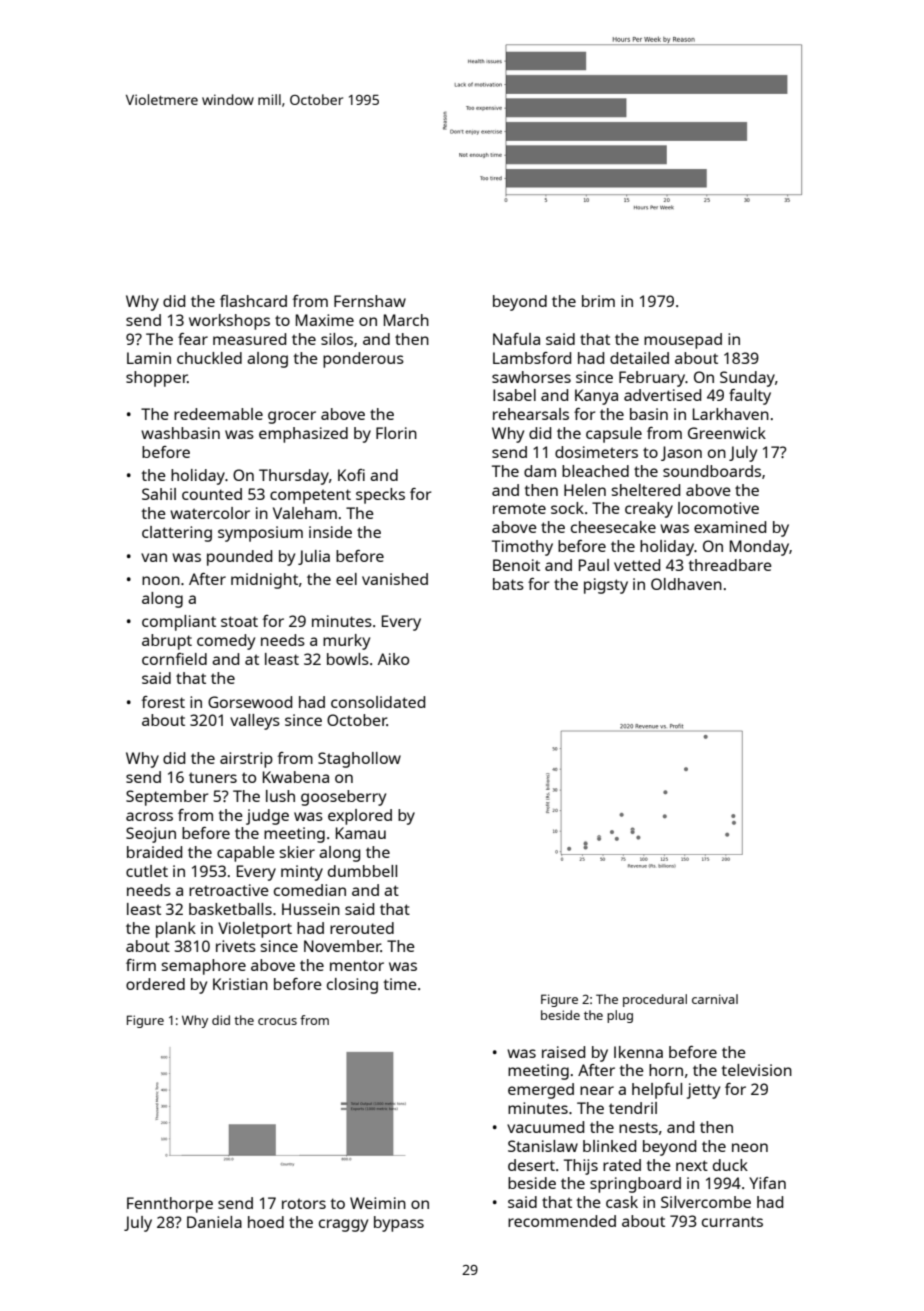 The image size is (924, 1311). What do you see at coordinates (541, 1091) in the screenshot?
I see `emerged` at bounding box center [541, 1091].
